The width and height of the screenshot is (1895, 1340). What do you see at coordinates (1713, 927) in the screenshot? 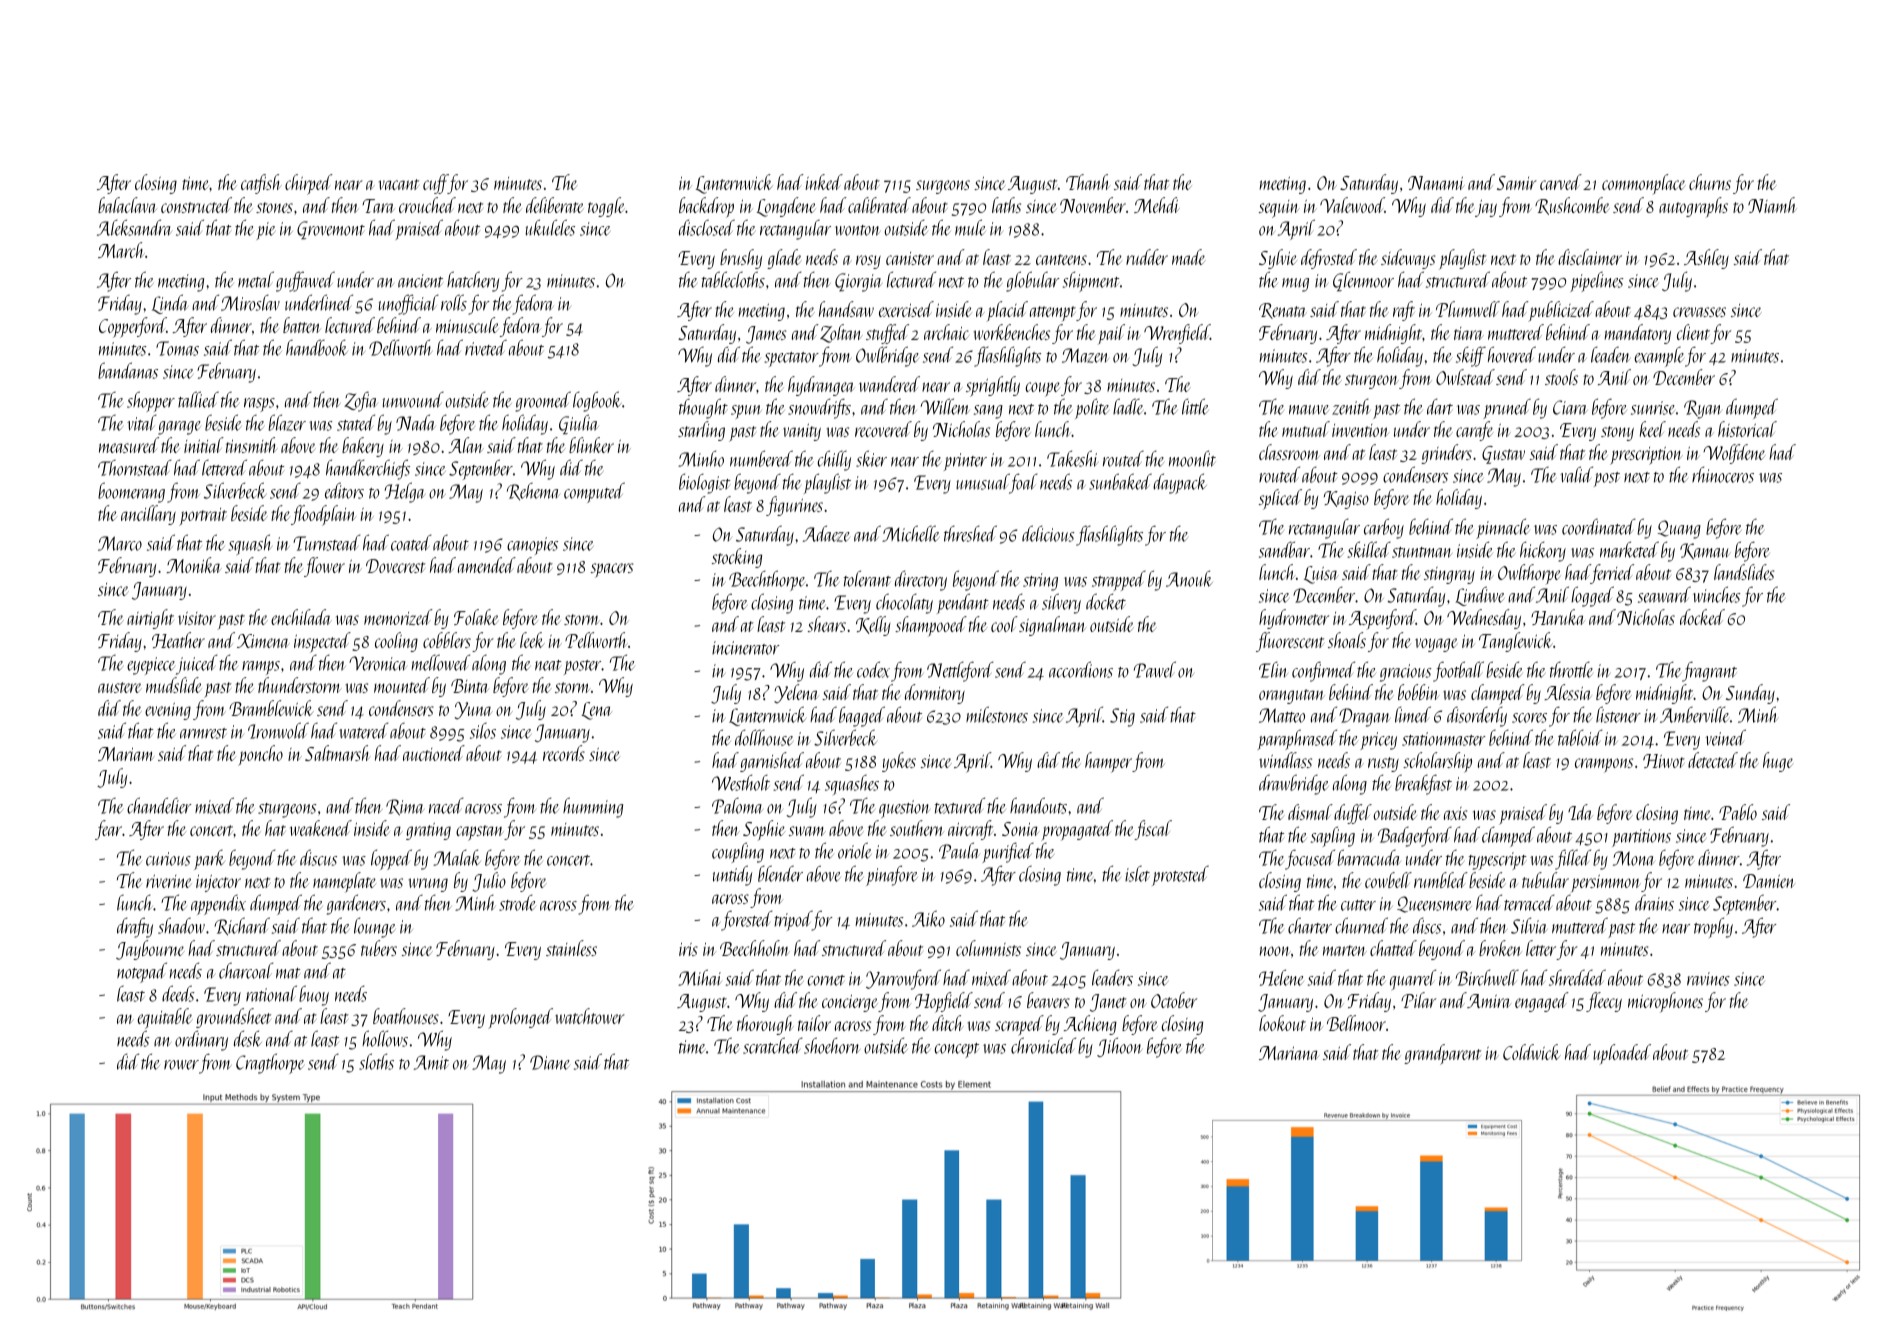
I see `trophy` at bounding box center [1713, 927].
